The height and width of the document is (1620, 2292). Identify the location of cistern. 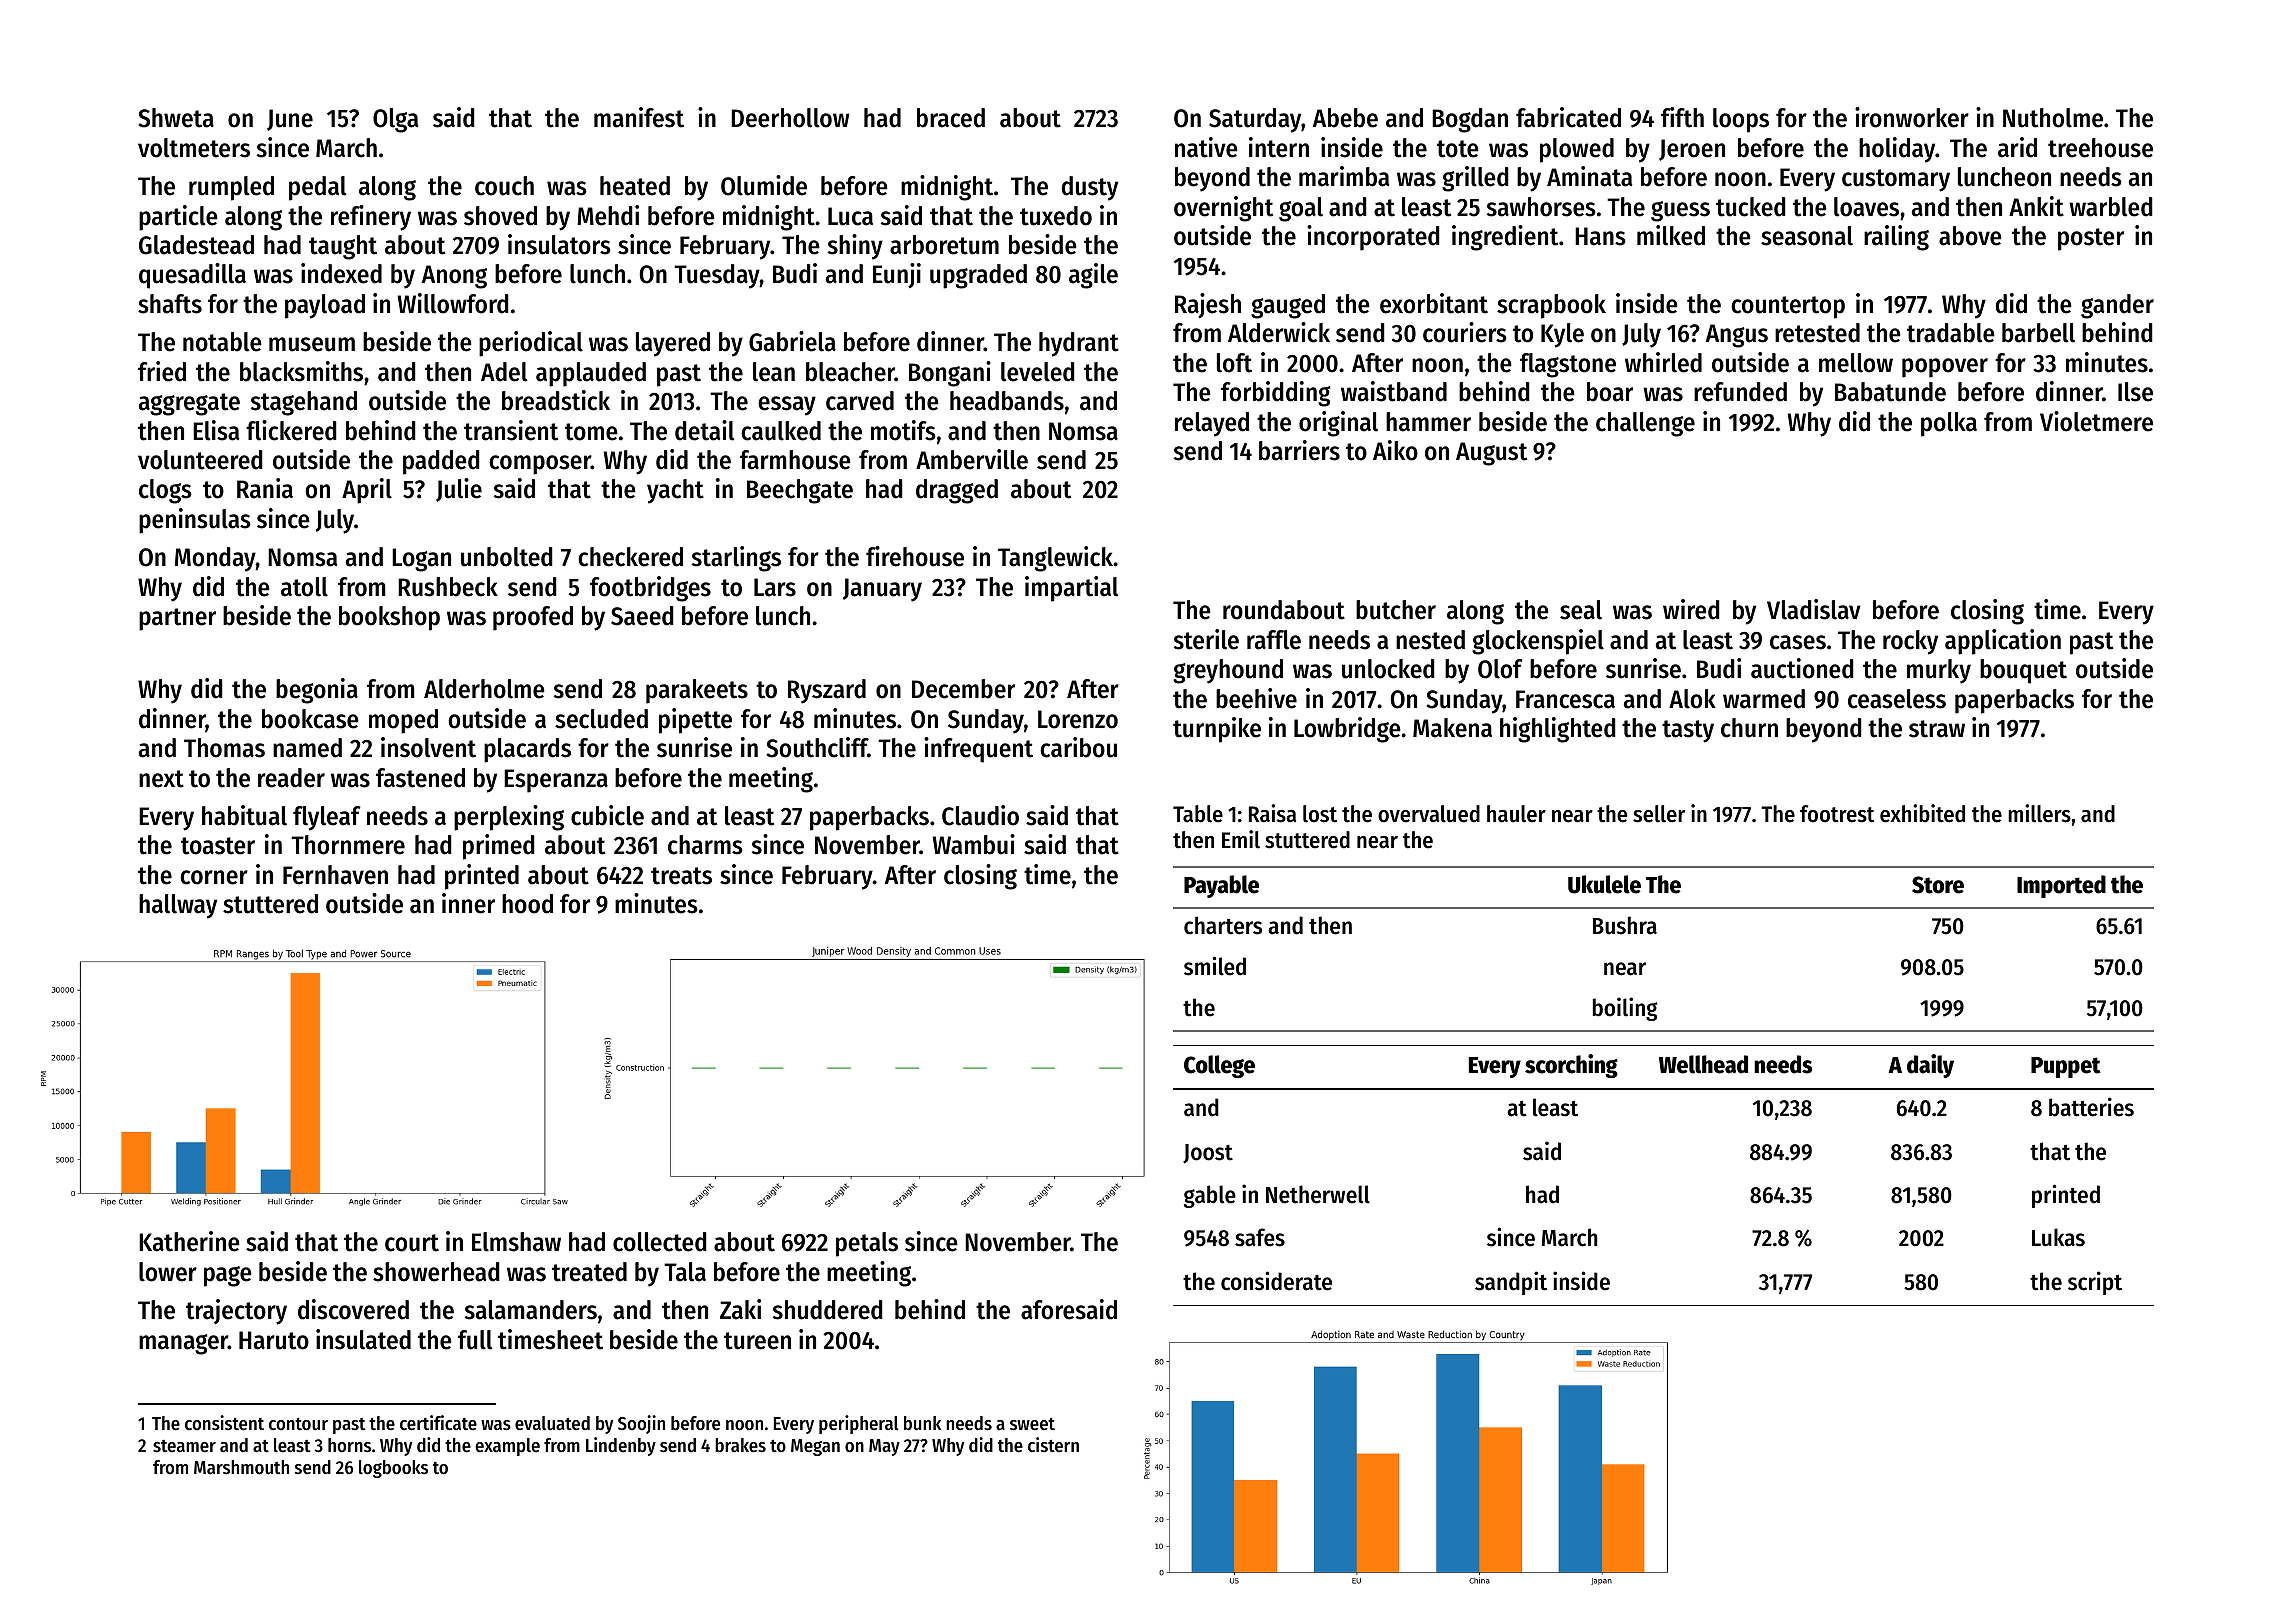
(1053, 1445).
